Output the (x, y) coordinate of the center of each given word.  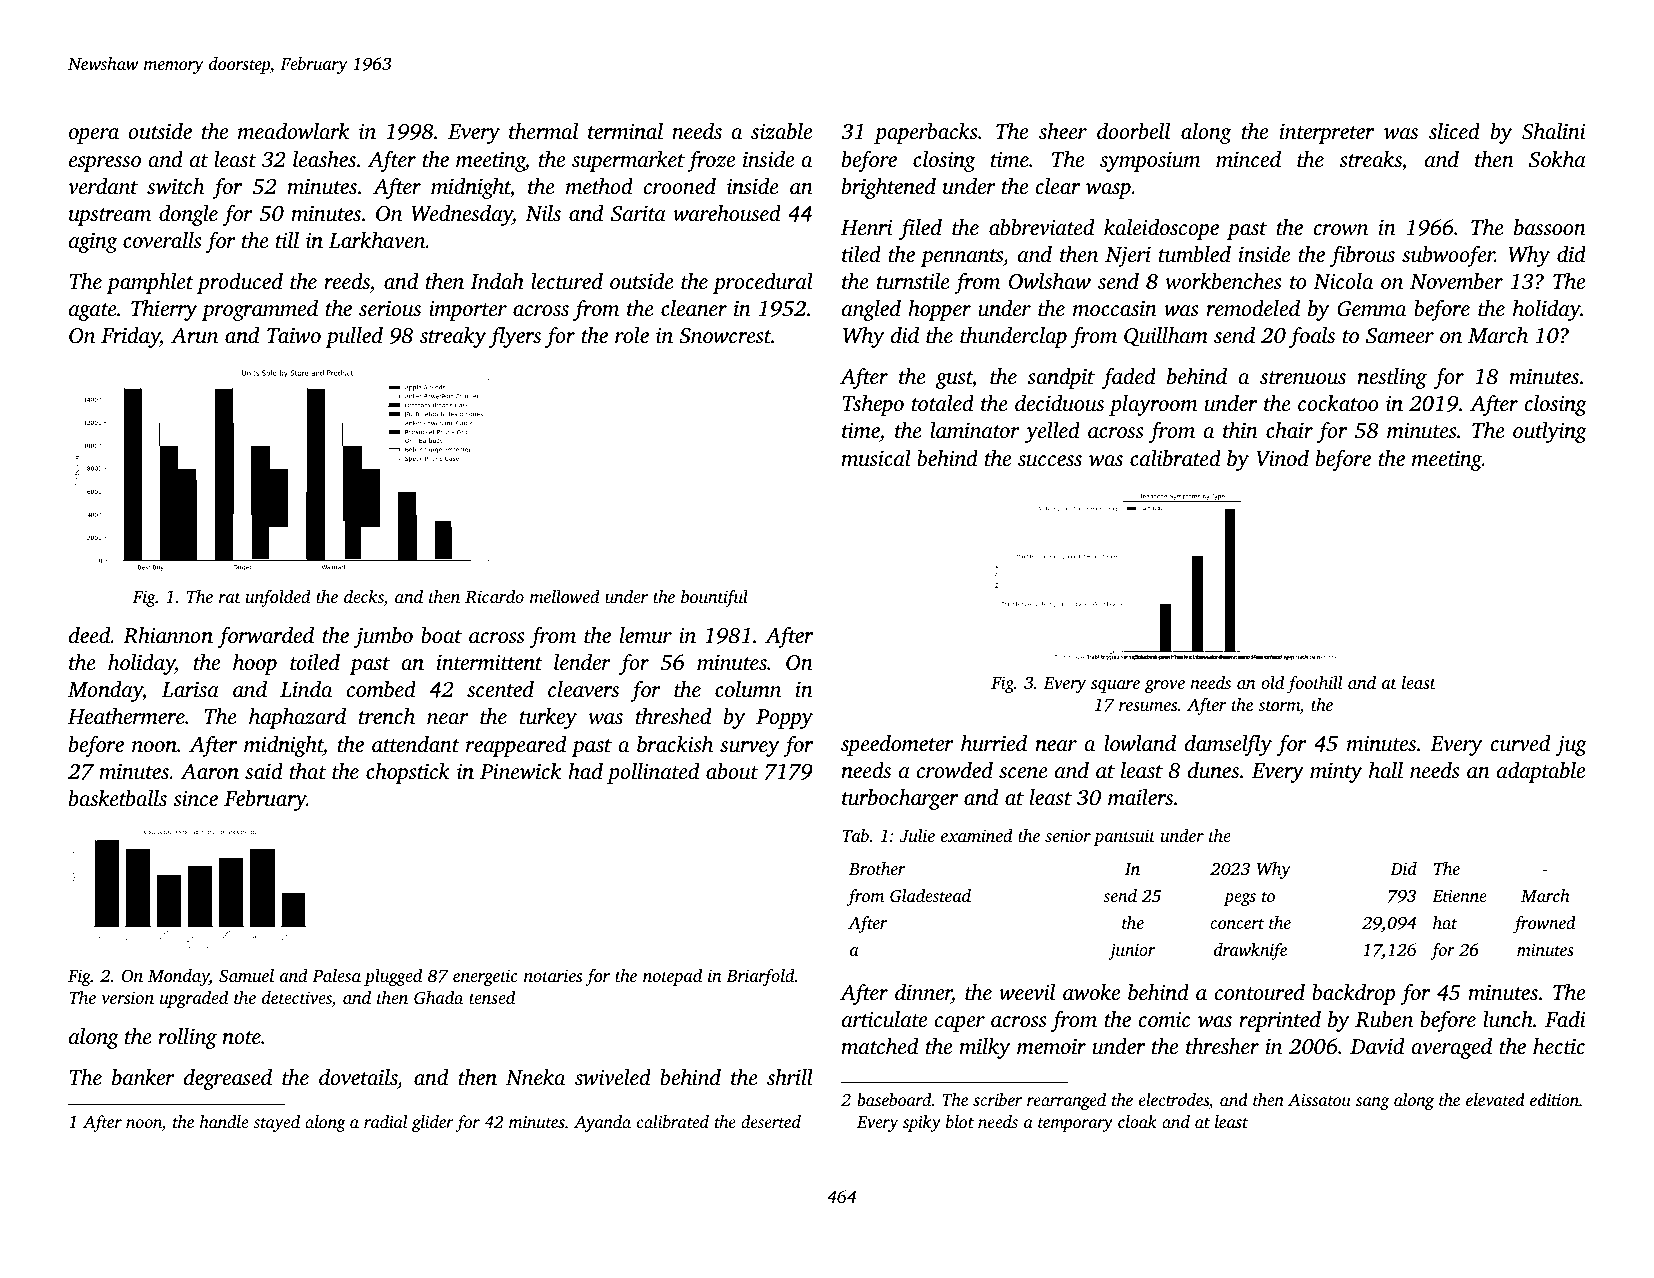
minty (1336, 773)
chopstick (408, 773)
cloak (1137, 1121)
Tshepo (873, 405)
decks (364, 598)
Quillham (1166, 337)
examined (977, 835)
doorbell (1133, 131)
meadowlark (293, 131)
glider (433, 1123)
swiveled (613, 1077)
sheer (1063, 131)
